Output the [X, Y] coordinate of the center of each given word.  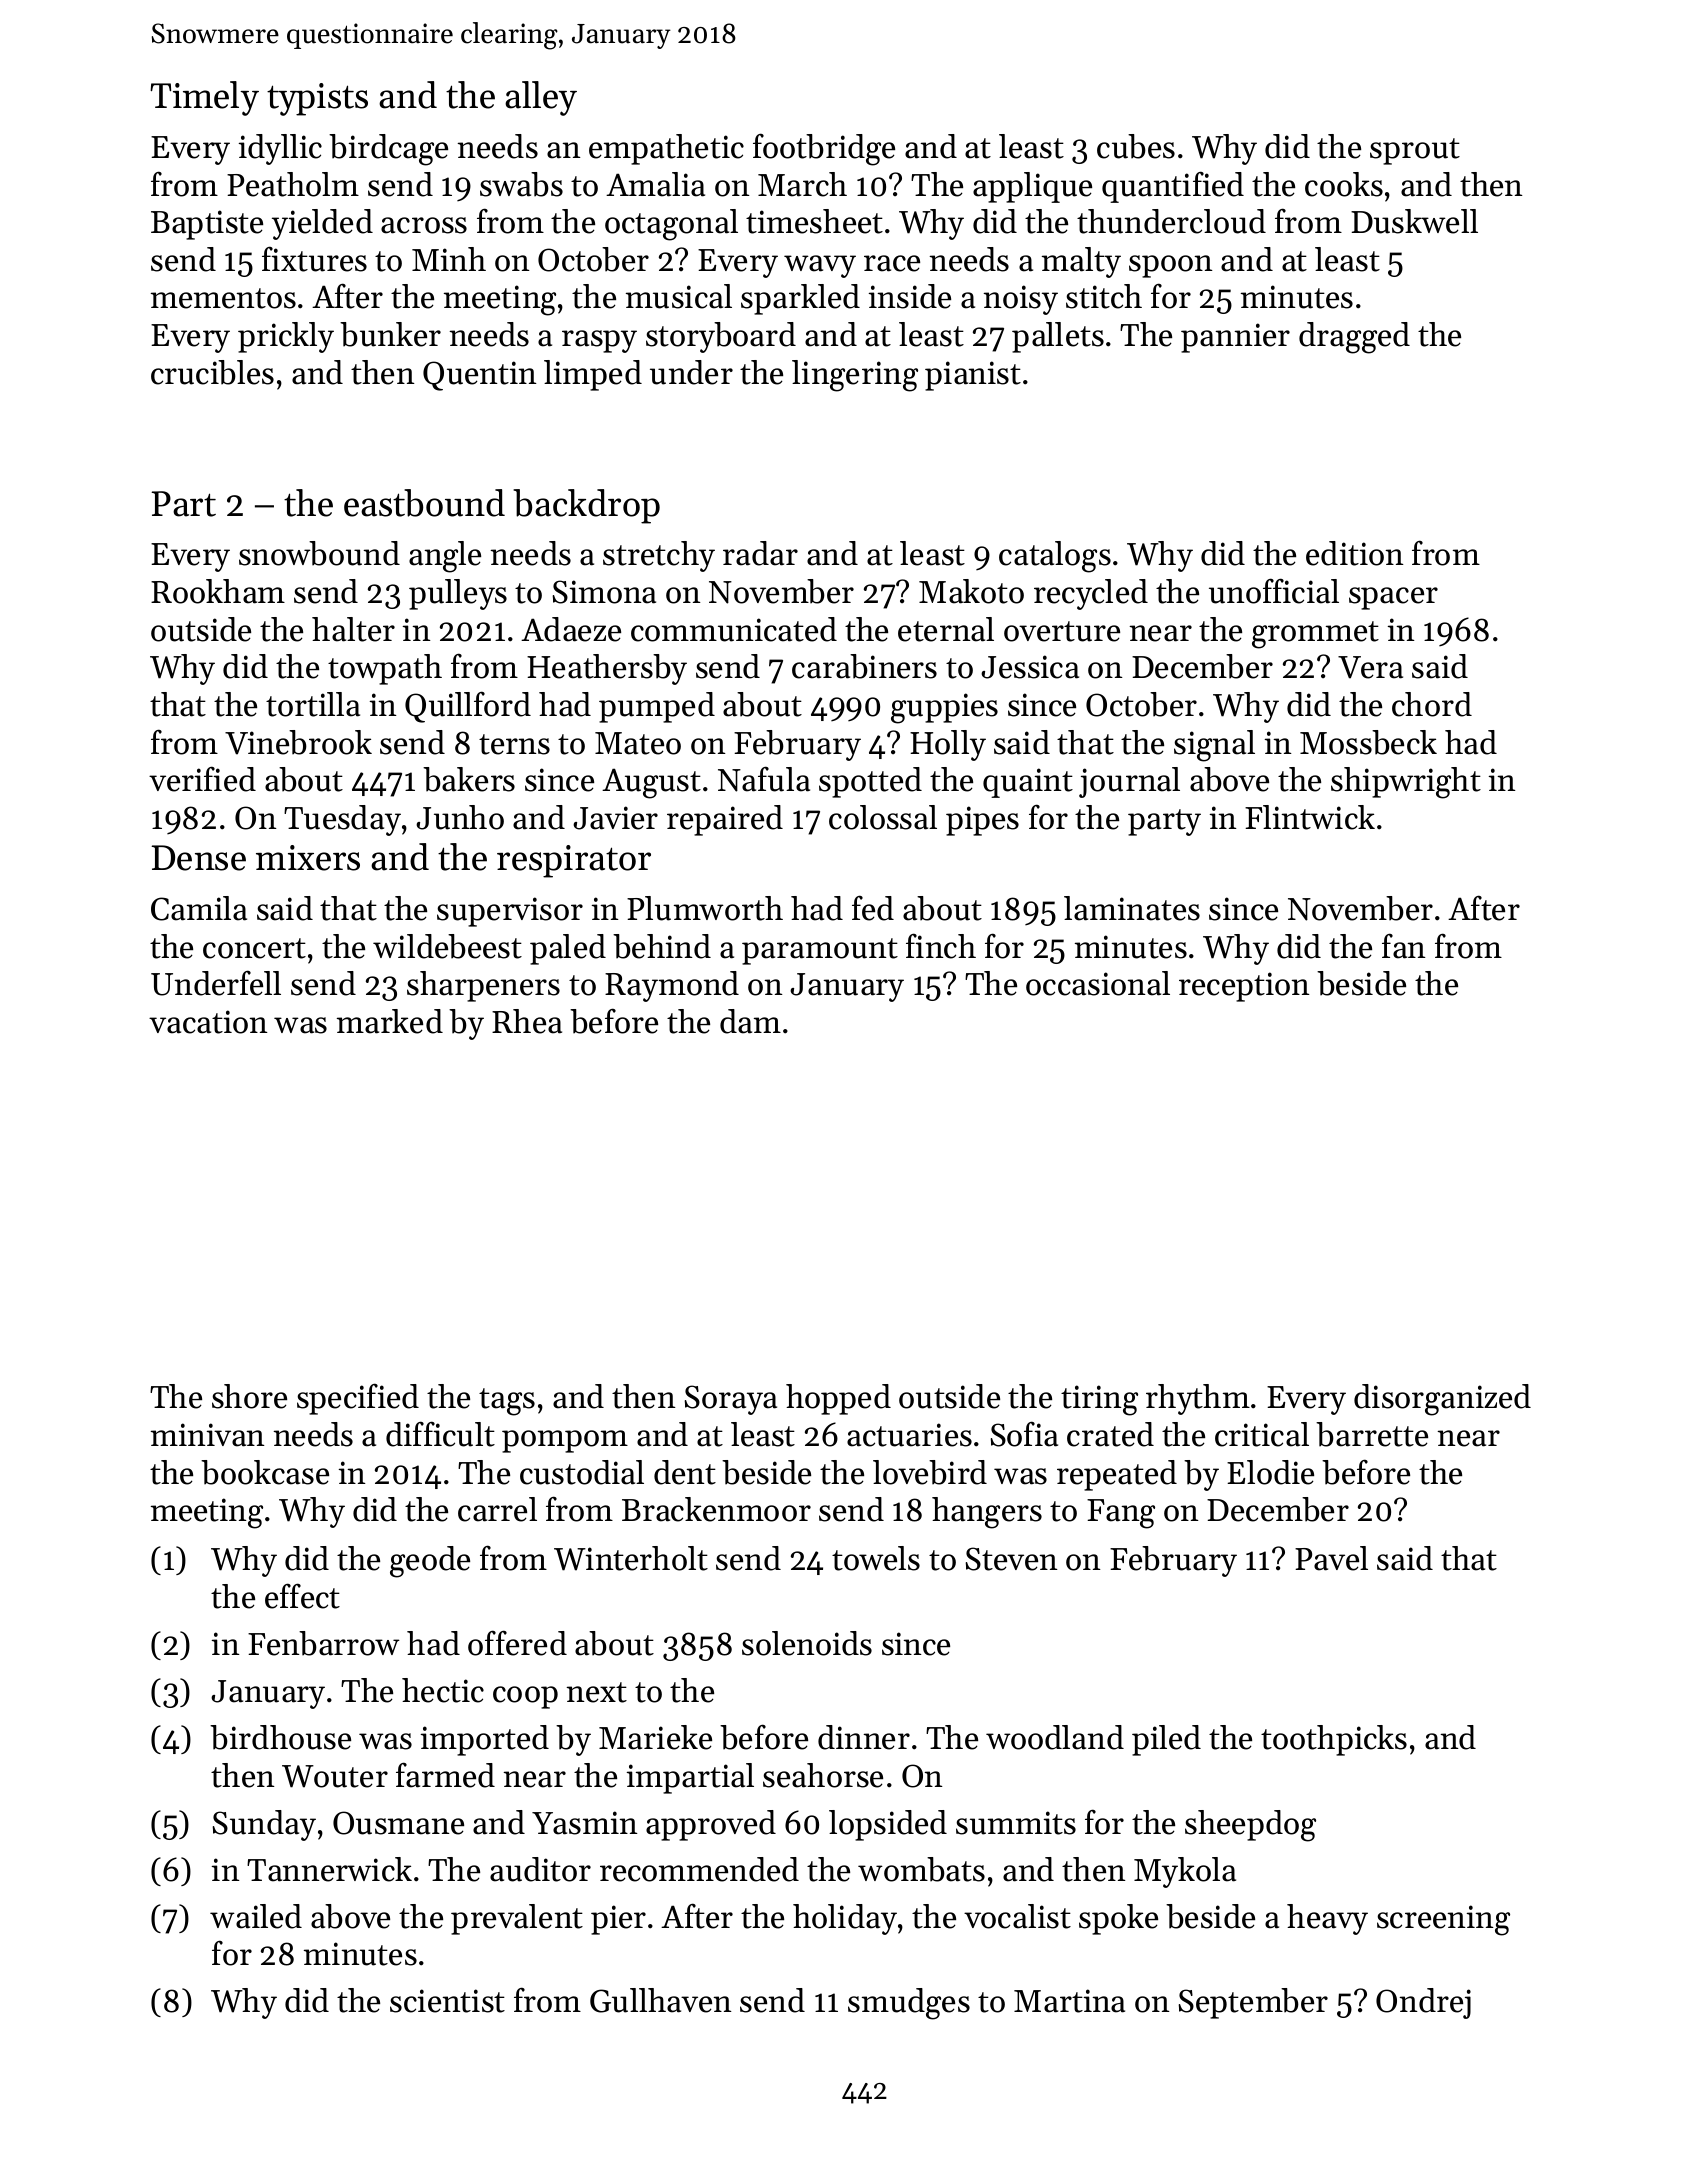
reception [1244, 987]
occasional [1098, 983]
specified [358, 1399]
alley [541, 98]
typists [317, 99]
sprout [1415, 151]
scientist [447, 2001]
